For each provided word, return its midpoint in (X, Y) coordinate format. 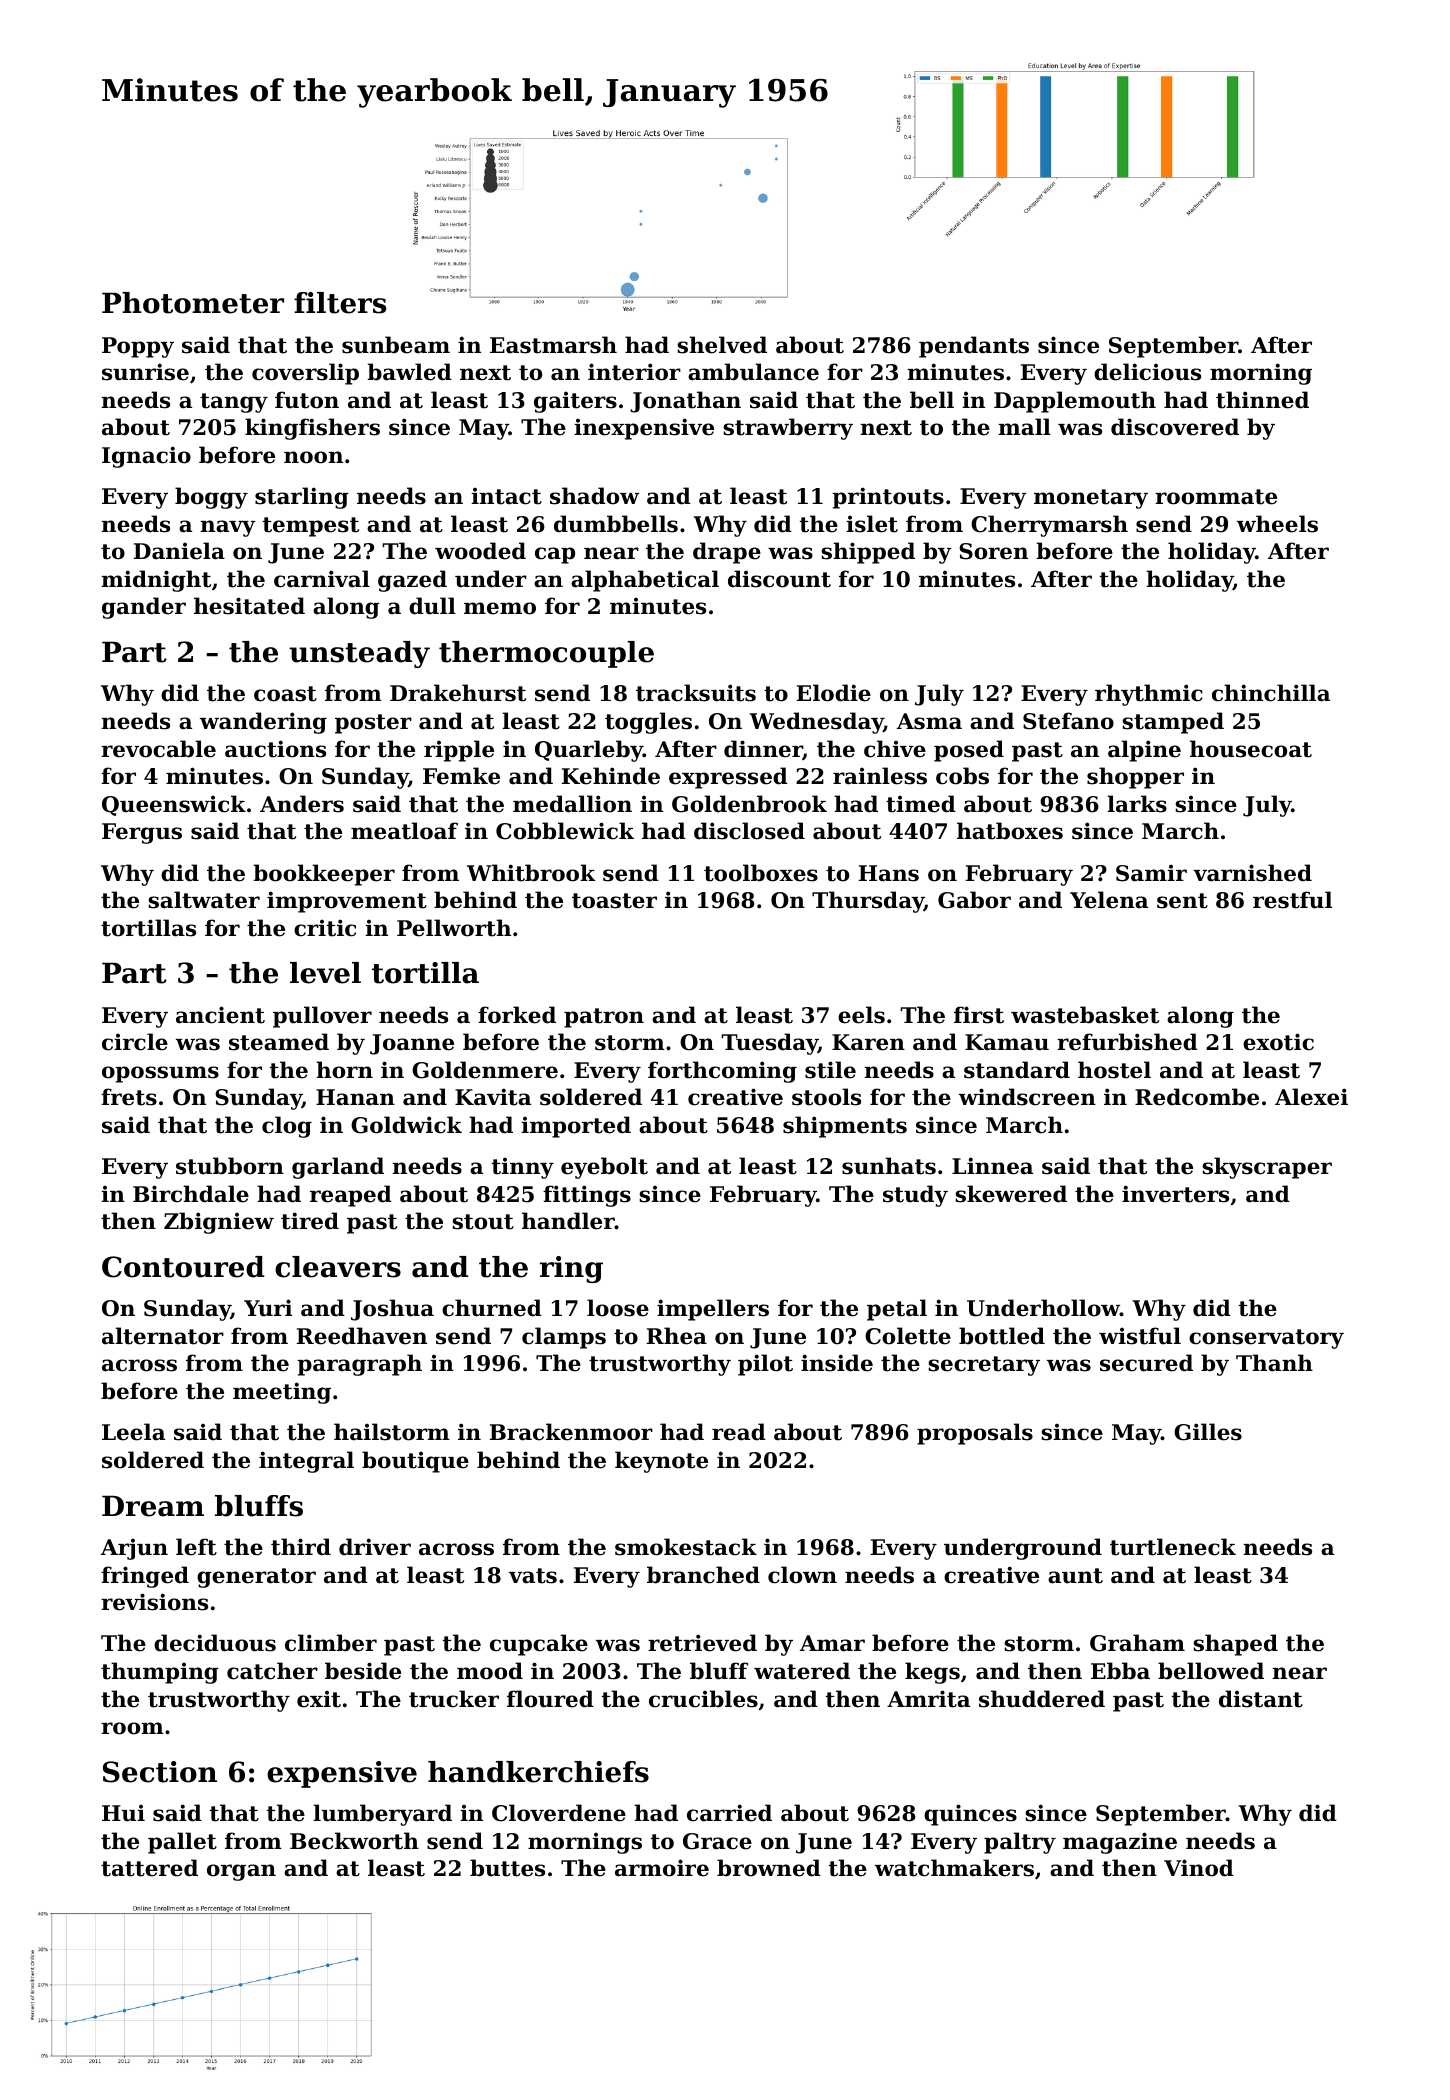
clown (802, 1575)
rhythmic (1149, 695)
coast (285, 694)
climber (331, 1643)
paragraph (359, 1365)
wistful (1140, 1336)
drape (727, 553)
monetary (1091, 499)
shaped (1235, 1645)
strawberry (788, 429)
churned (492, 1308)
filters (340, 303)
